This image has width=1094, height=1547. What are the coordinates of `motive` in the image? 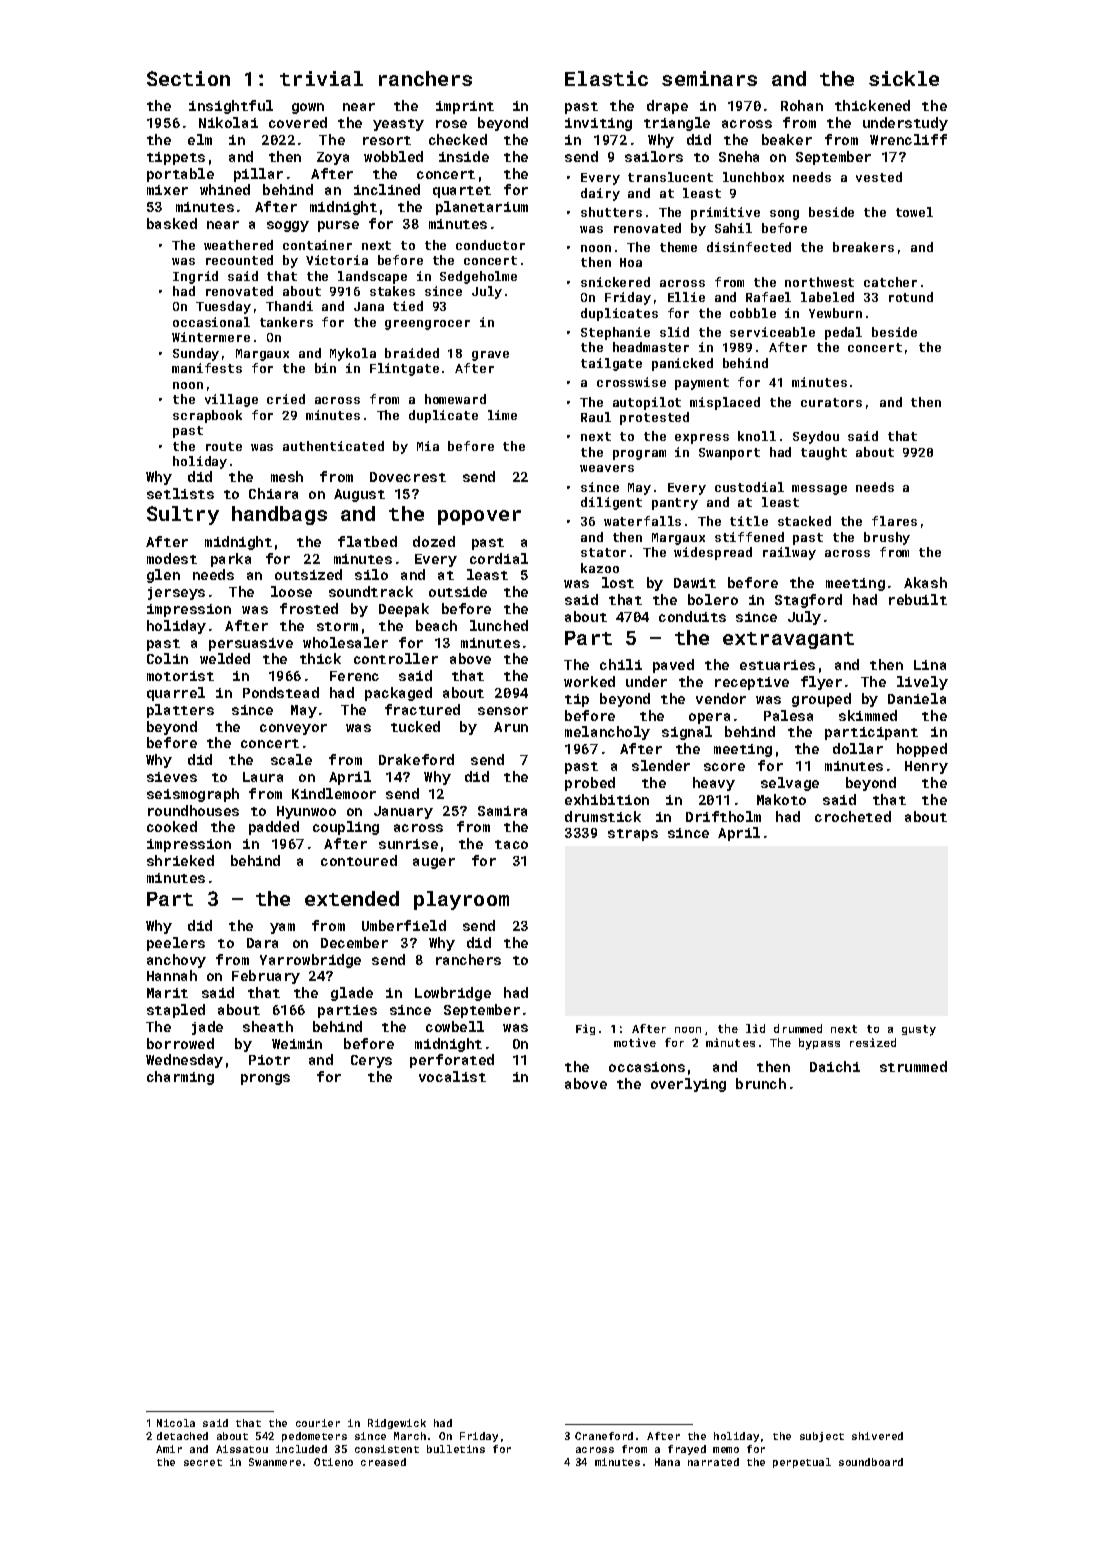 It's located at (635, 1042).
